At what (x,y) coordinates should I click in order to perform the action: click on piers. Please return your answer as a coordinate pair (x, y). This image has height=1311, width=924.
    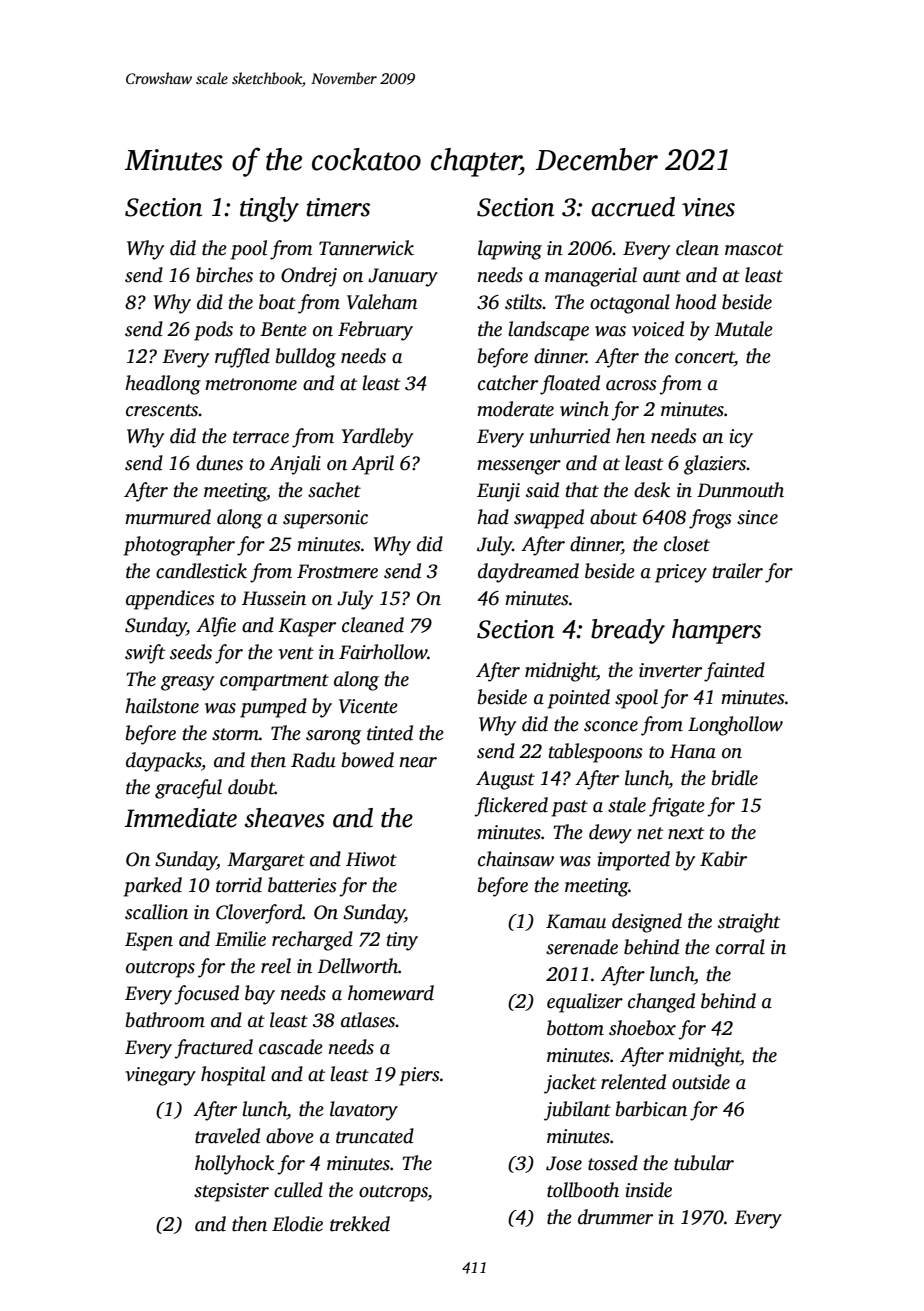
    Looking at the image, I should click on (419, 1076).
